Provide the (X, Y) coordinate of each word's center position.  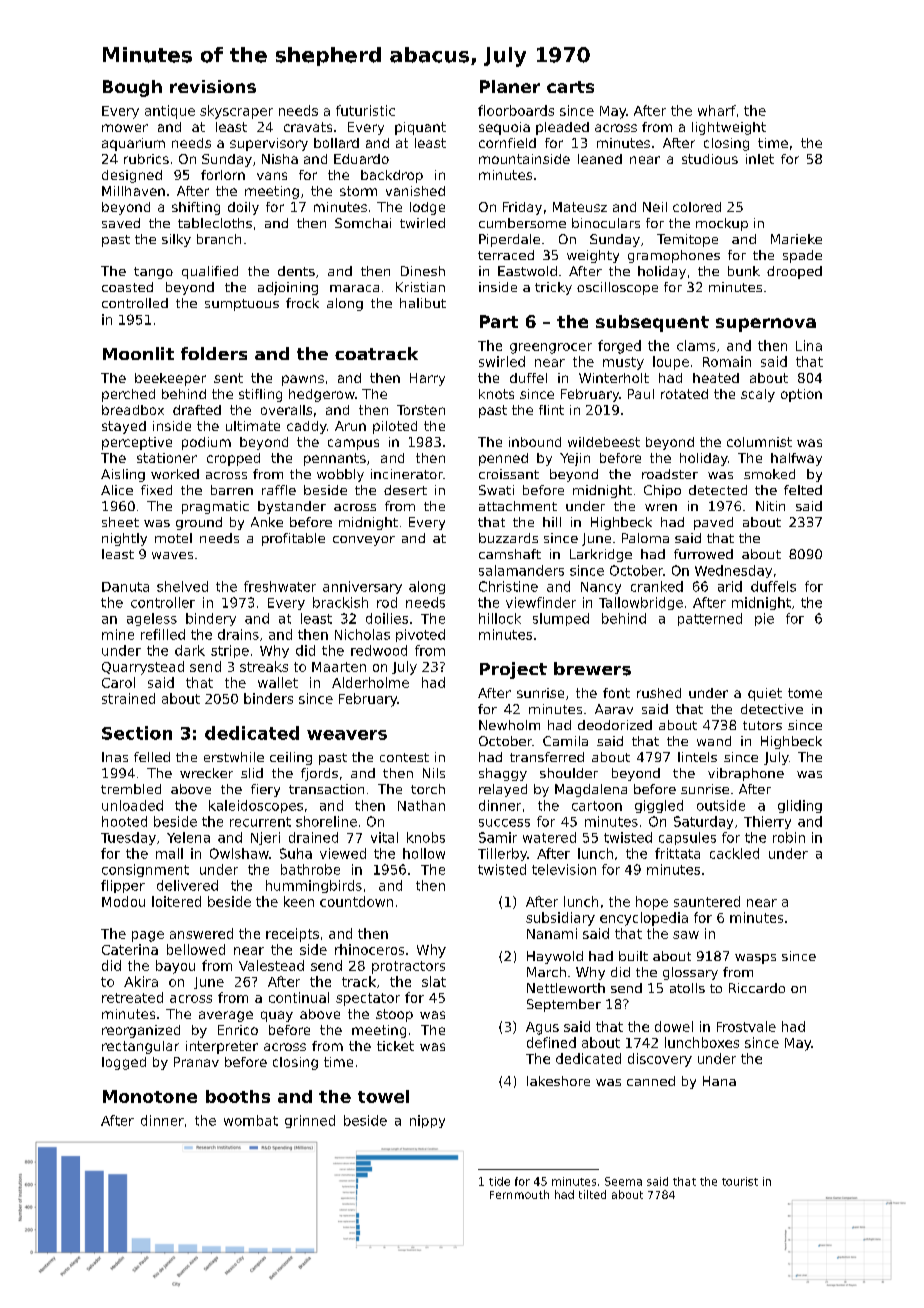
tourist (740, 1181)
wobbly (340, 475)
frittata (677, 853)
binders (268, 698)
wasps (755, 959)
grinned (310, 1121)
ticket (395, 1046)
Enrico (238, 1030)
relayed (503, 790)
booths (238, 1096)
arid (730, 586)
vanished (415, 191)
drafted (197, 410)
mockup (722, 224)
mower (125, 128)
